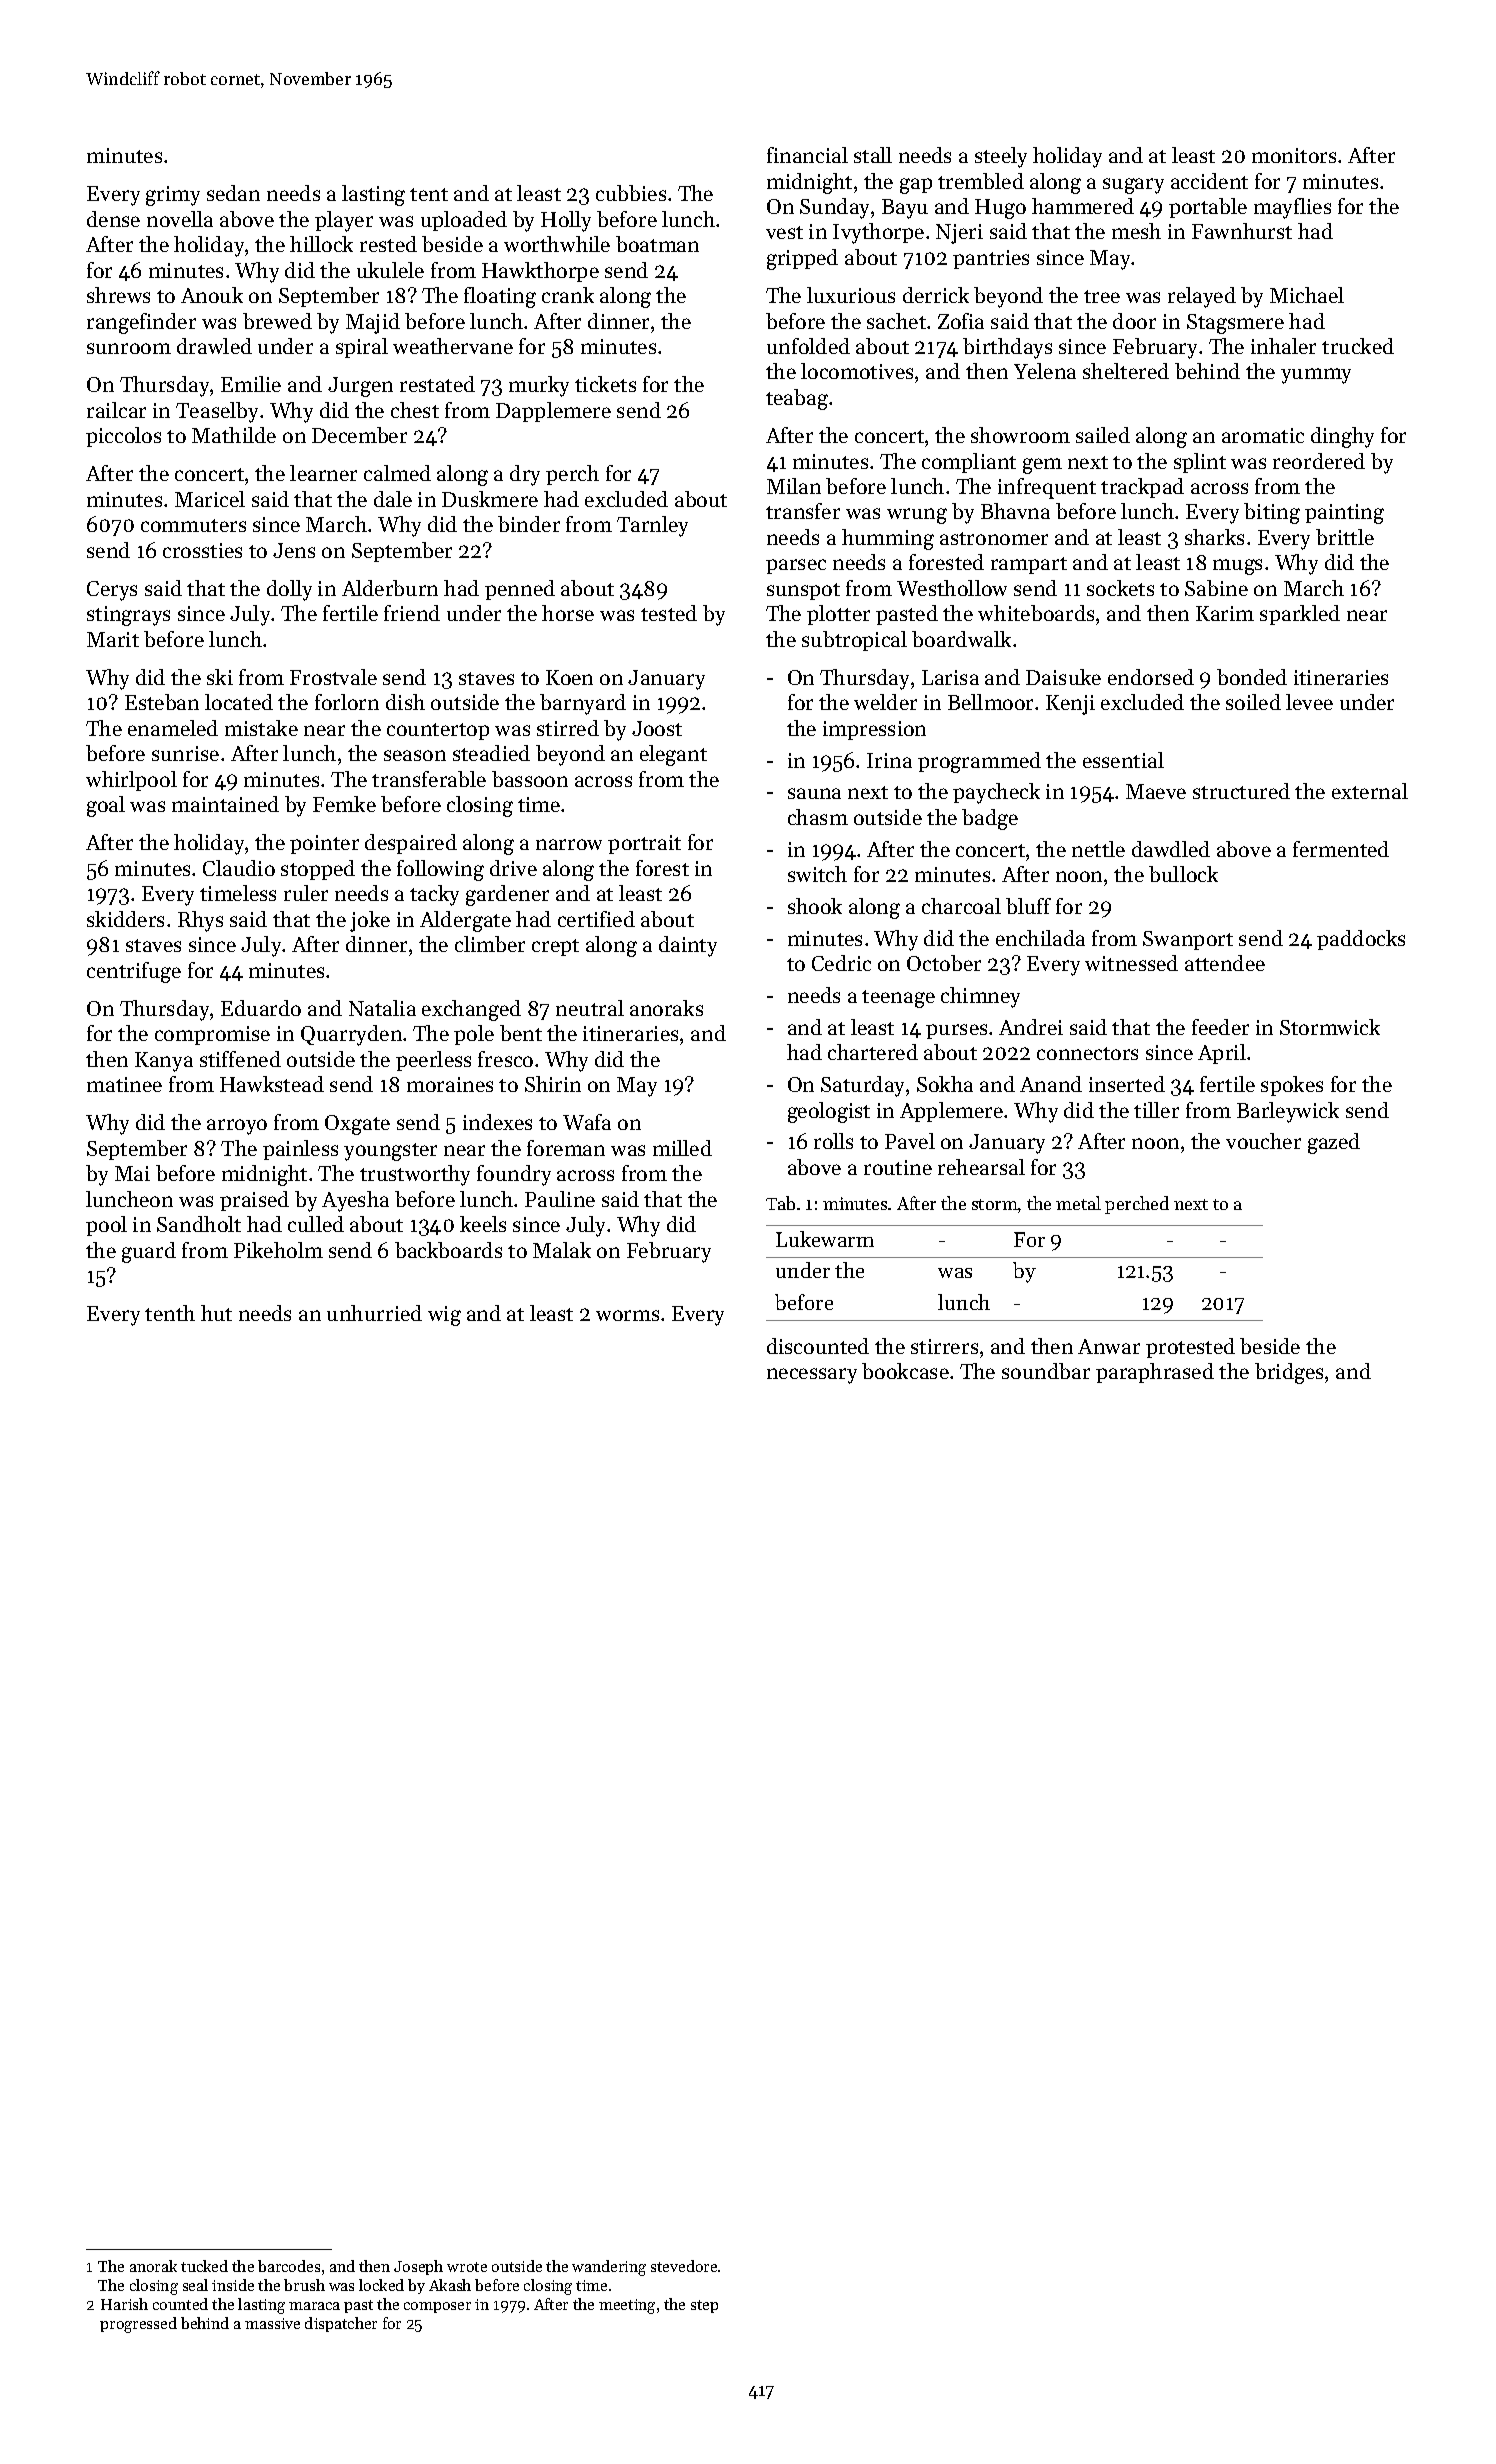 Image resolution: width=1496 pixels, height=2464 pixels. I want to click on railcar, so click(116, 410).
